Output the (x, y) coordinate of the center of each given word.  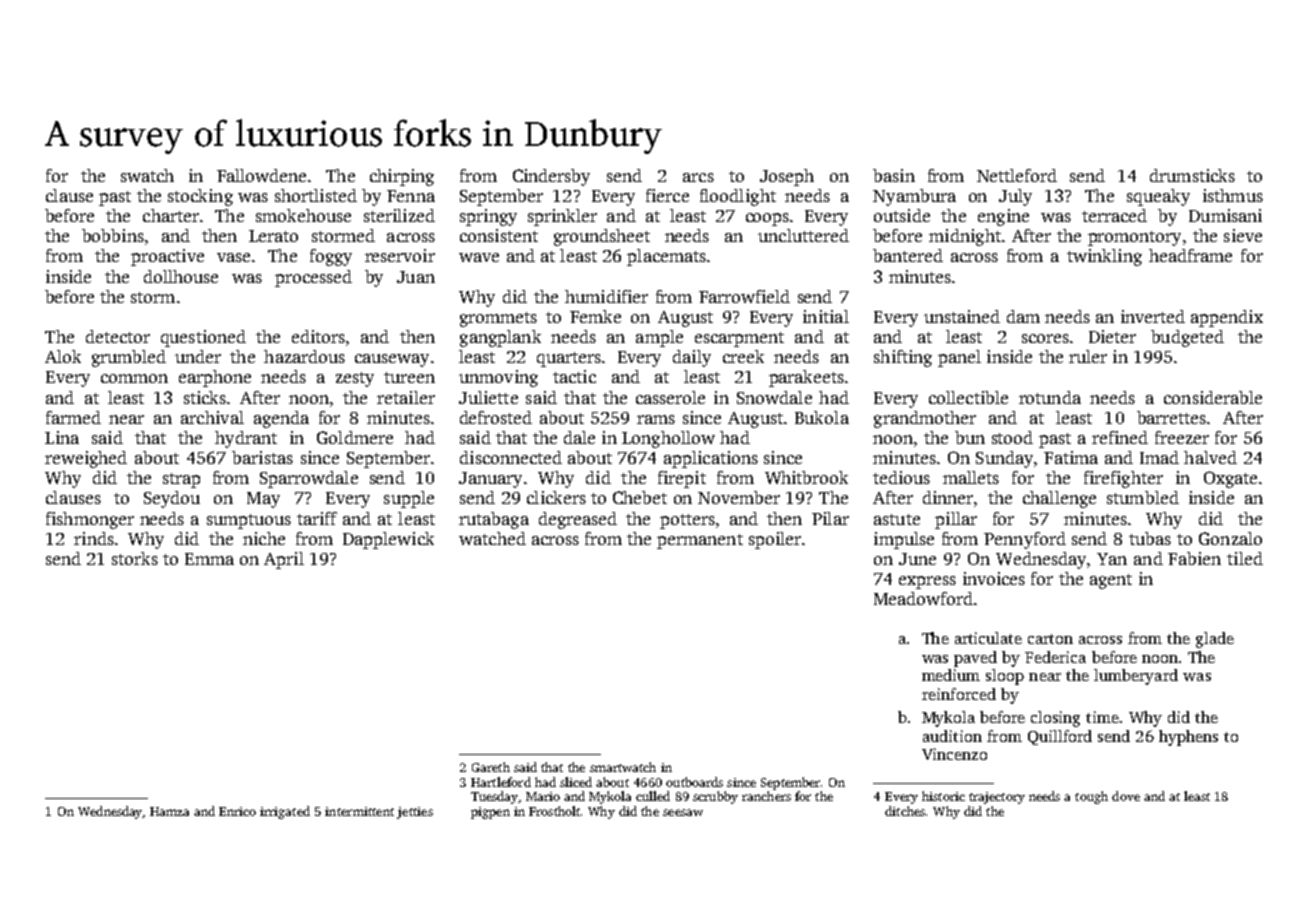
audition (952, 736)
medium (951, 675)
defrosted (496, 417)
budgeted (1187, 338)
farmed (73, 417)
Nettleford (1017, 175)
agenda (281, 419)
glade (1215, 640)
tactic (574, 376)
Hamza (169, 811)
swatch (147, 175)
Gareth (491, 767)
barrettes (1171, 417)
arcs (698, 177)
